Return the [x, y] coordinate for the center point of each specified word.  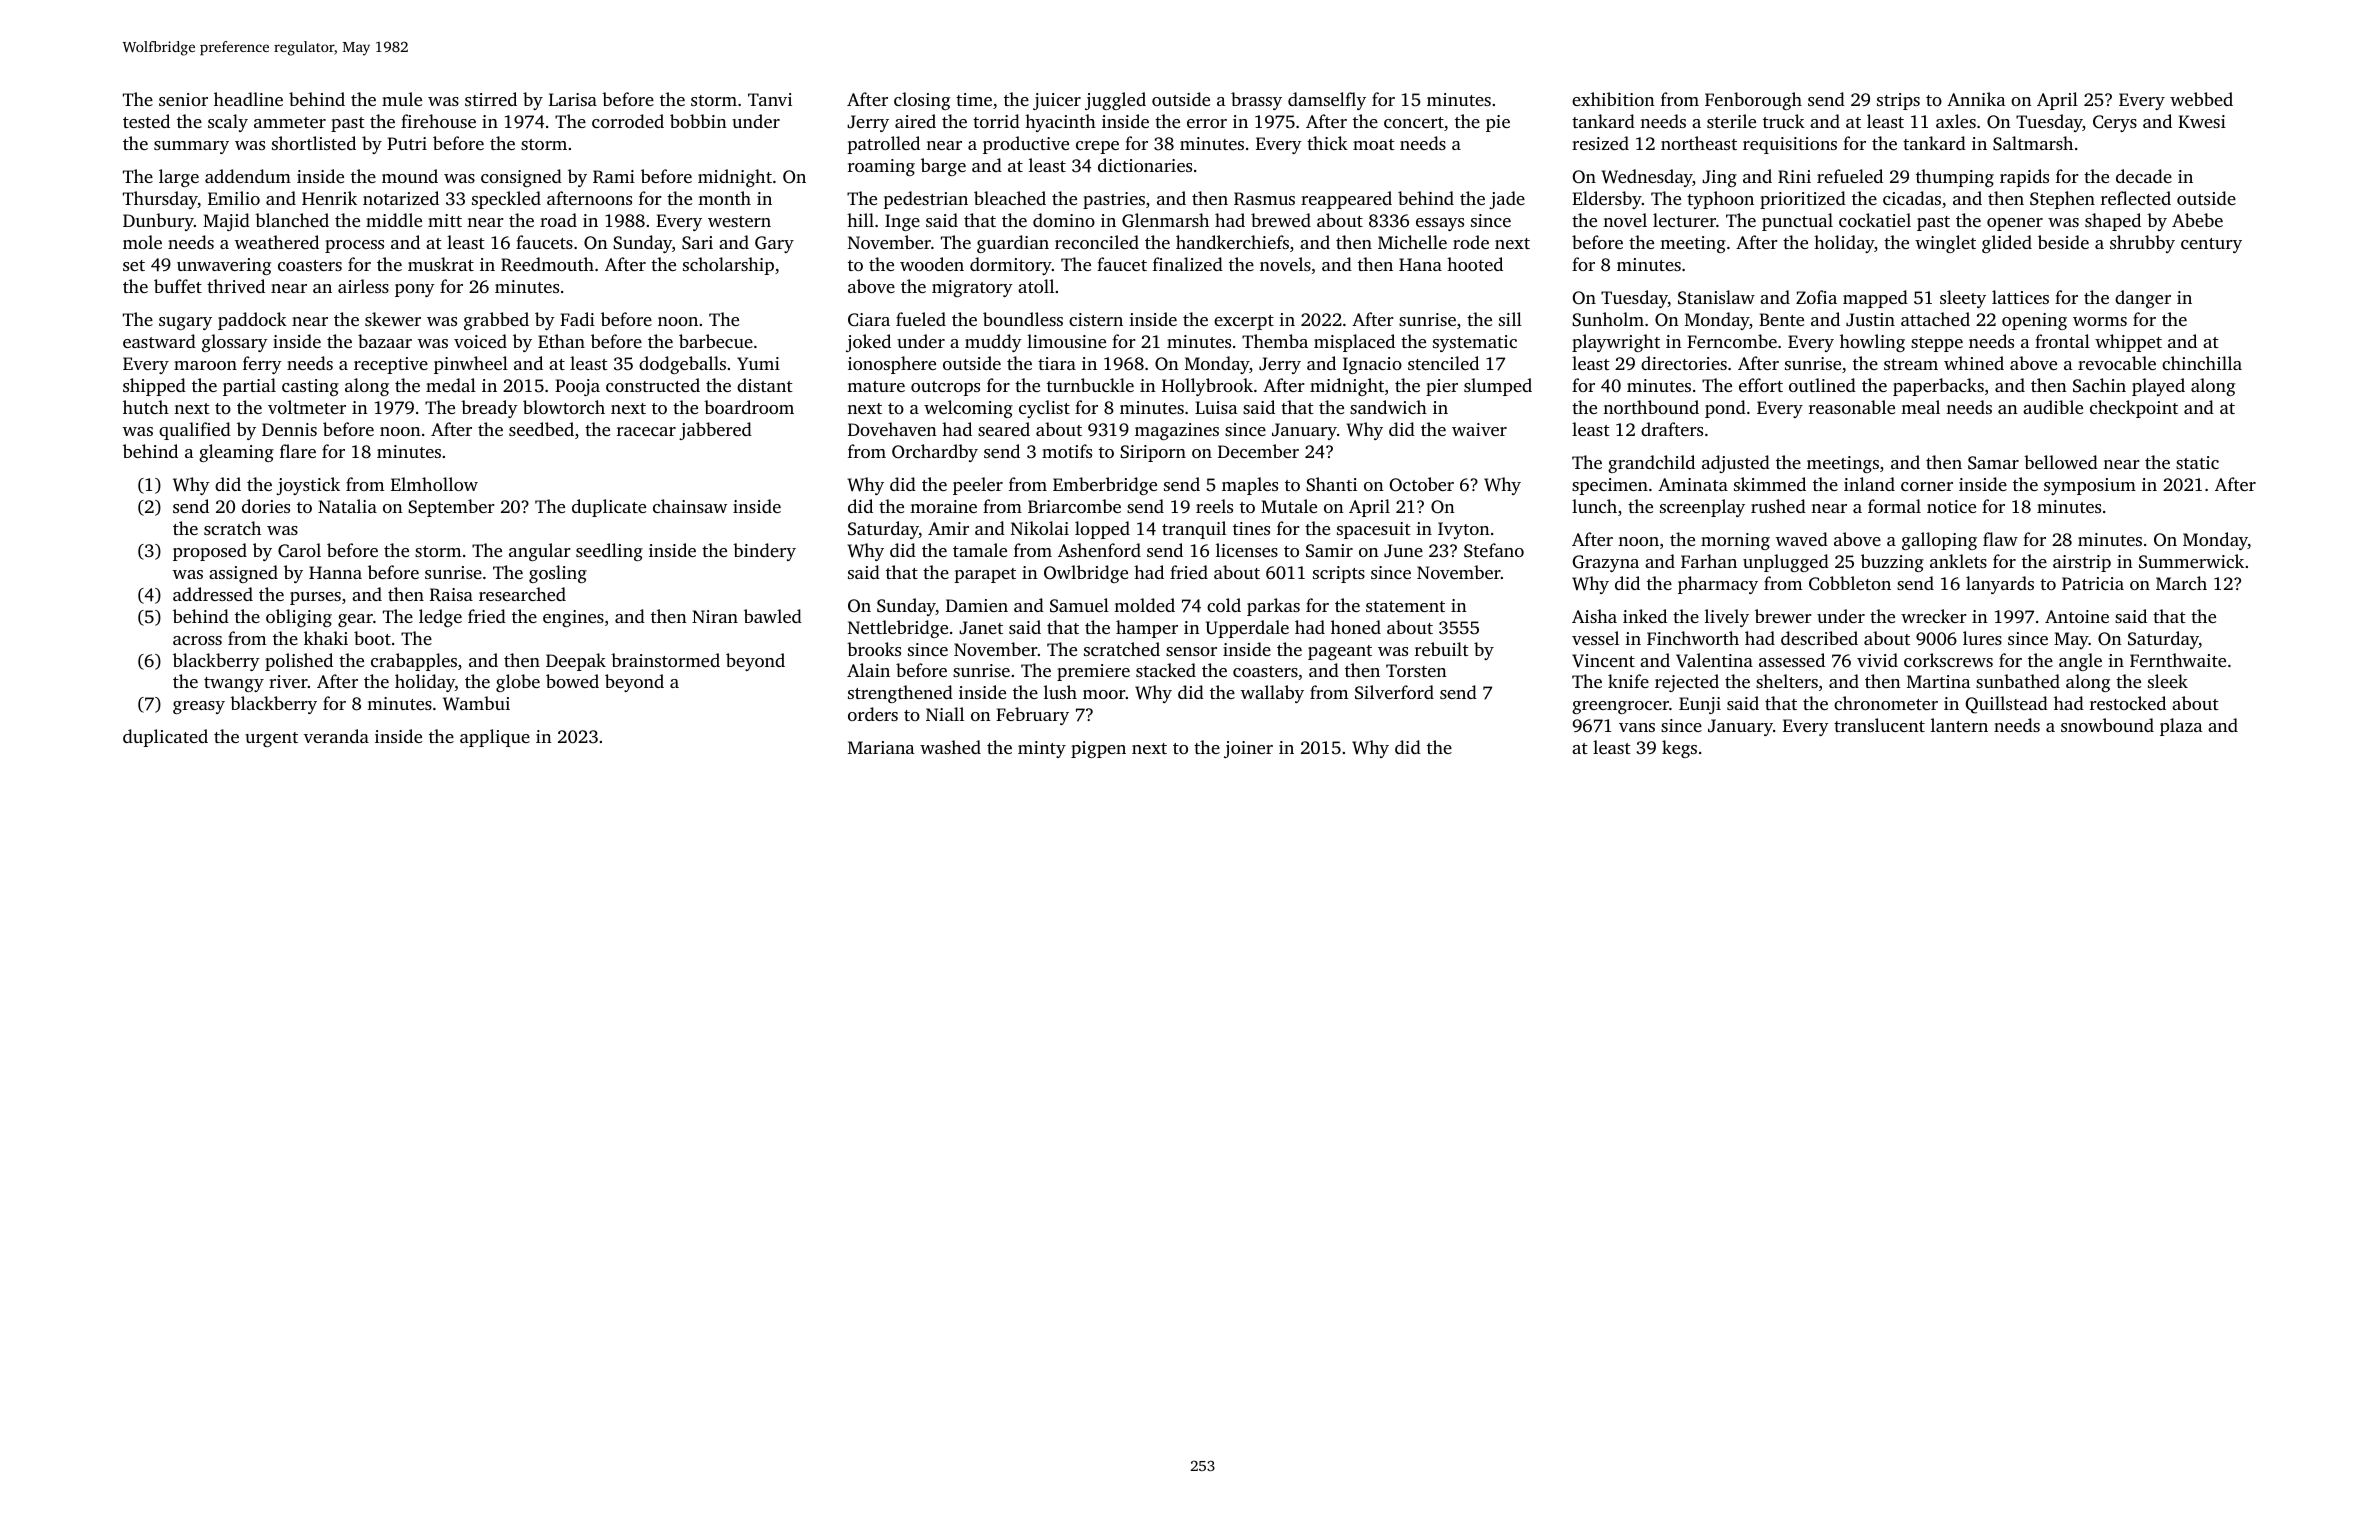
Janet [981, 628]
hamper [1147, 629]
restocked [2128, 703]
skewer [393, 319]
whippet [2128, 343]
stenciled [1443, 363]
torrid [996, 121]
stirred [491, 99]
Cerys [2115, 123]
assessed [1792, 660]
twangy [234, 684]
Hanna [335, 572]
